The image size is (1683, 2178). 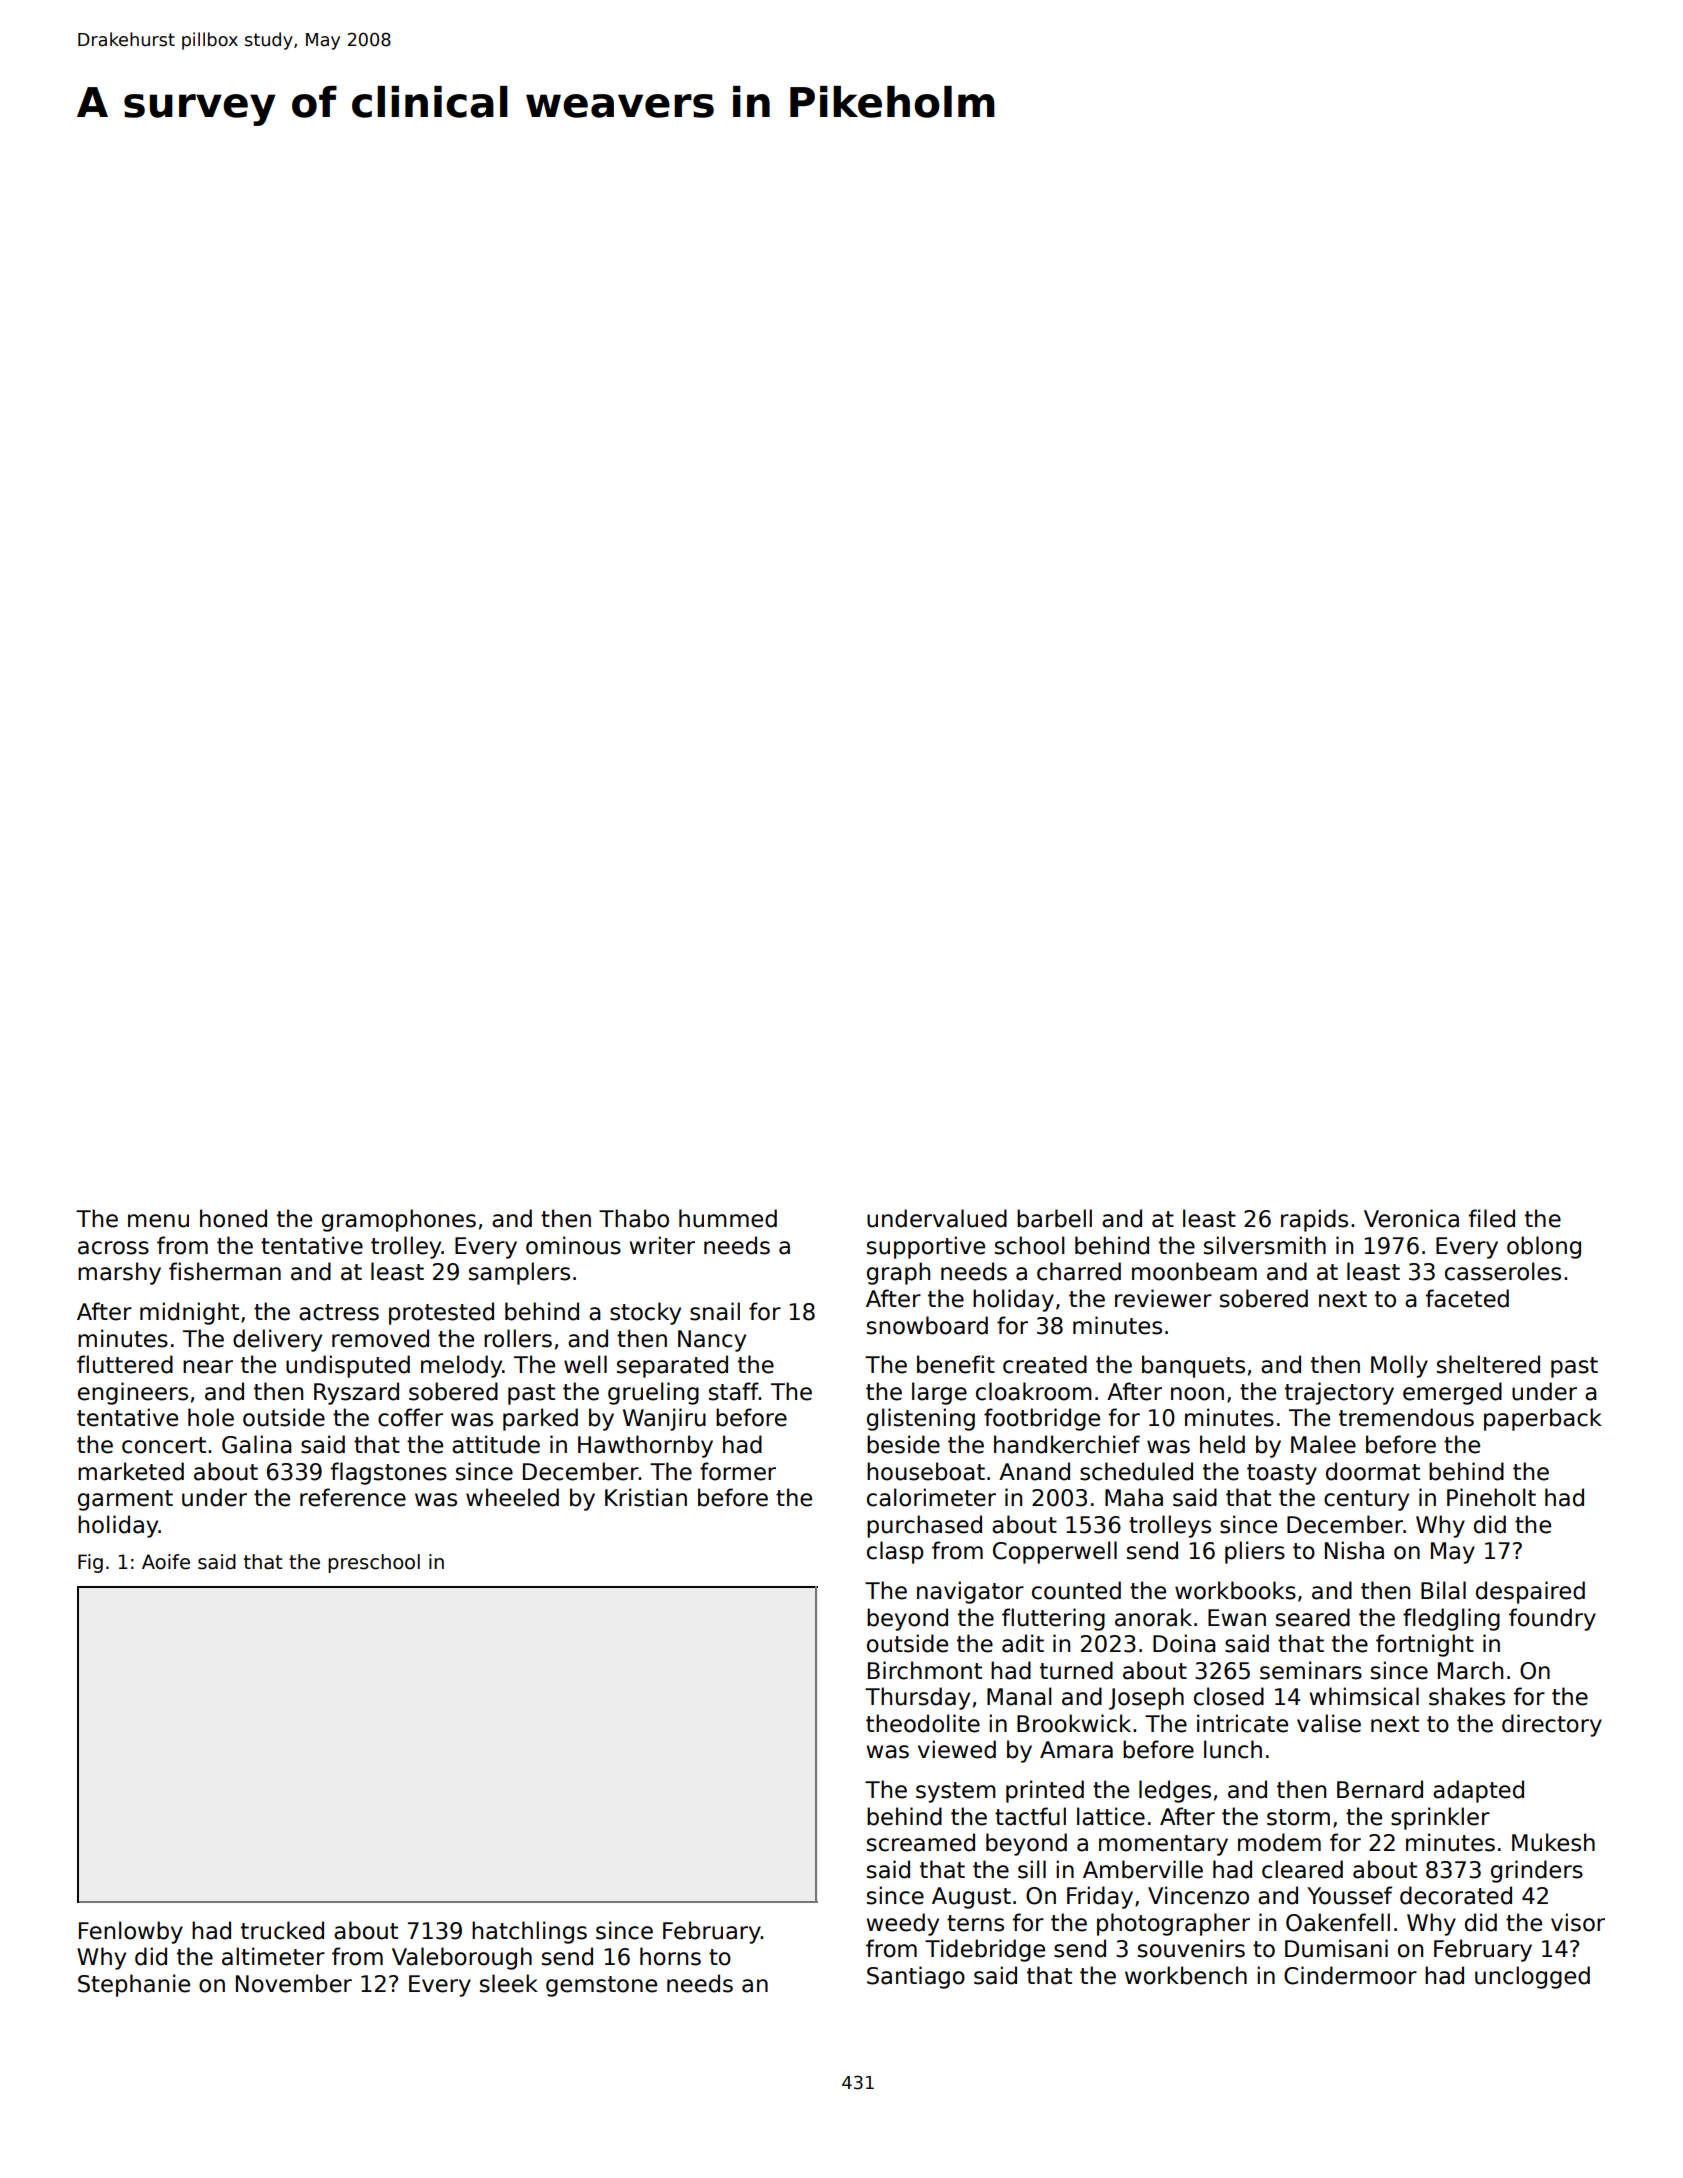 What do you see at coordinates (282, 1930) in the screenshot?
I see `trucked` at bounding box center [282, 1930].
